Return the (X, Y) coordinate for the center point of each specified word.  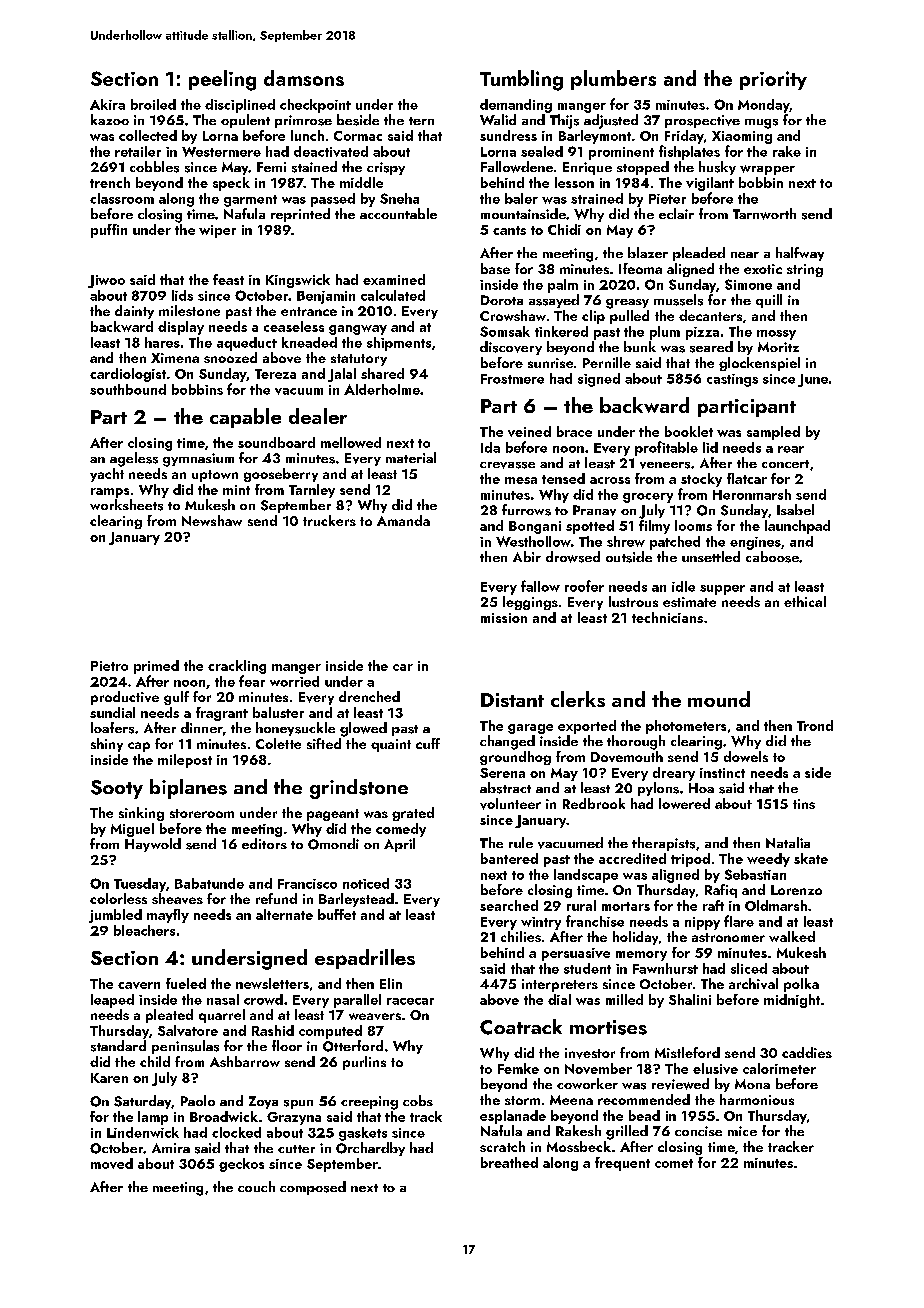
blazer (648, 252)
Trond (815, 725)
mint (236, 490)
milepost (185, 761)
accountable (398, 213)
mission (504, 618)
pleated (169, 1016)
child (155, 1061)
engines (755, 543)
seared (711, 347)
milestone (189, 310)
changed (507, 742)
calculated (393, 295)
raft (713, 905)
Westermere (221, 152)
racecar (410, 1001)
